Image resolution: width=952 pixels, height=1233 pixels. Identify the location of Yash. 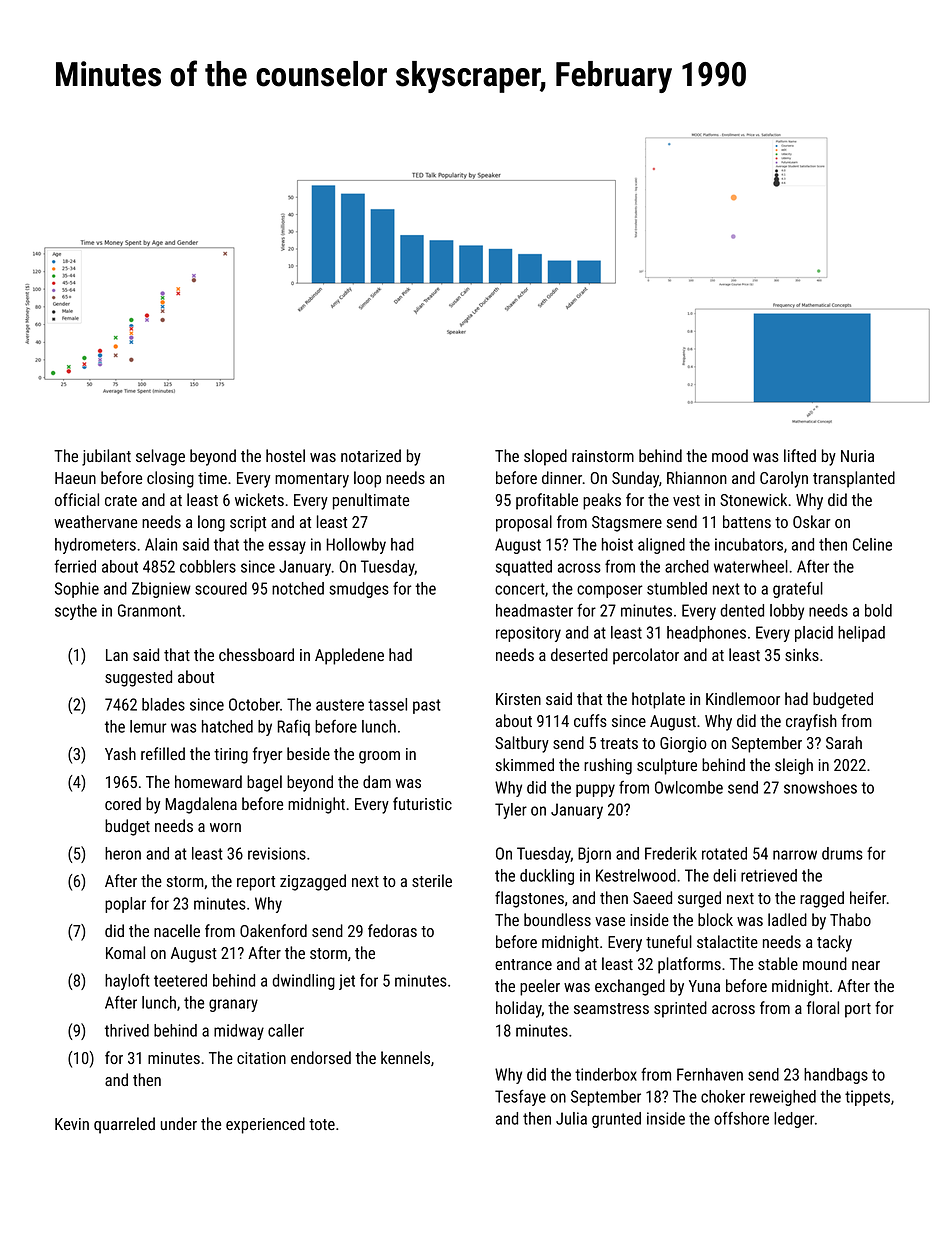
(120, 753).
